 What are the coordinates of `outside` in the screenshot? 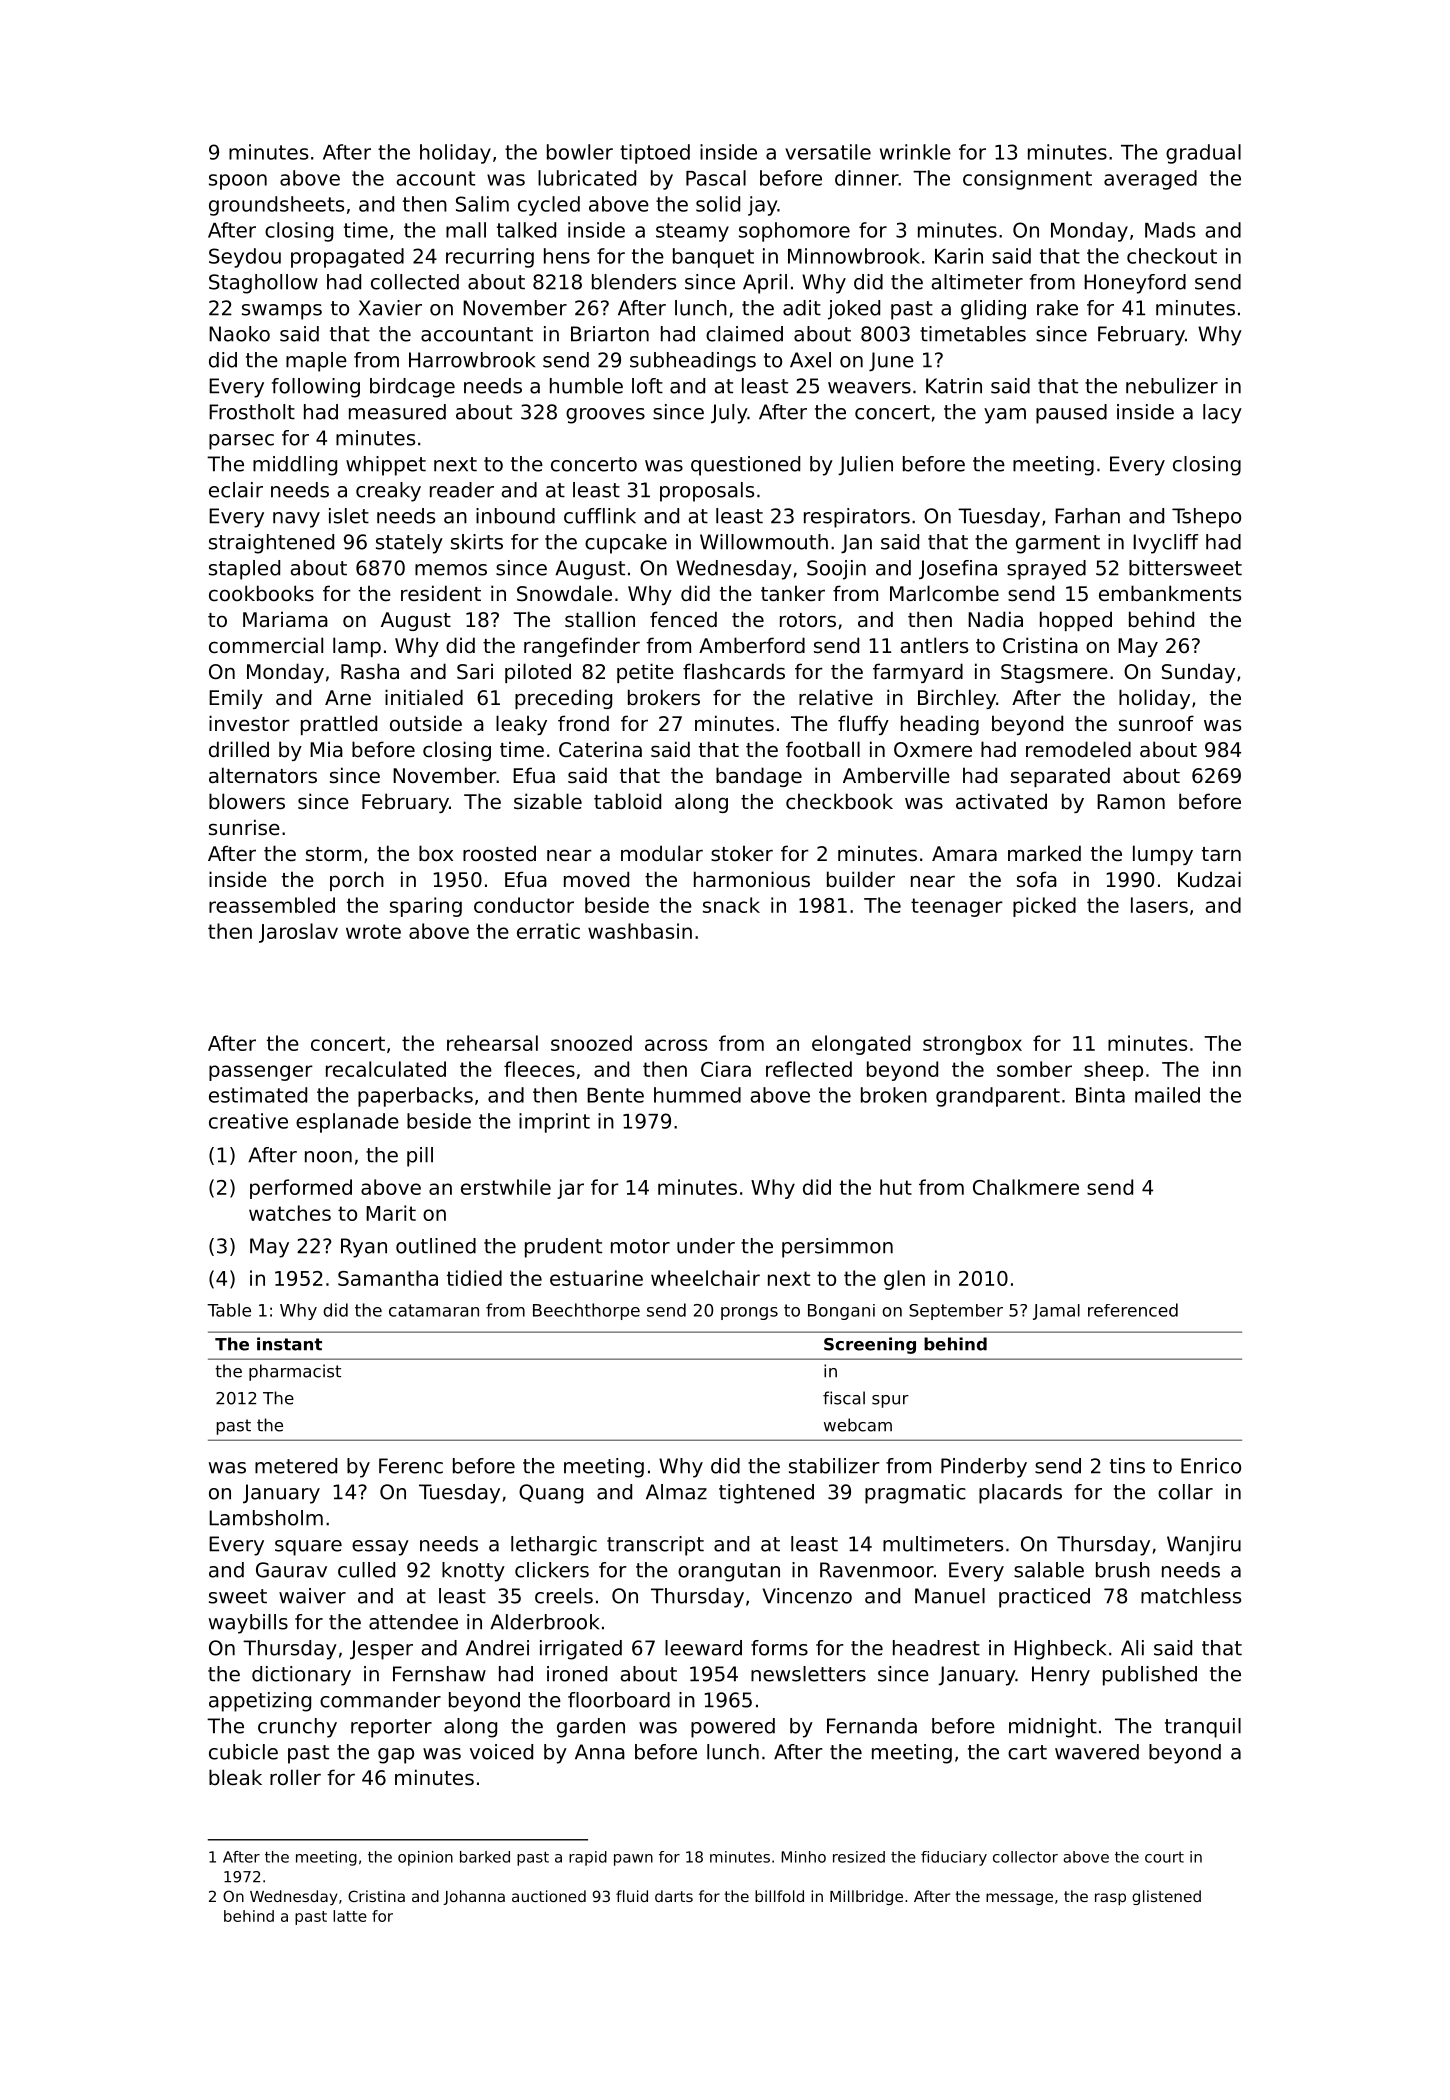 It's located at (426, 723).
